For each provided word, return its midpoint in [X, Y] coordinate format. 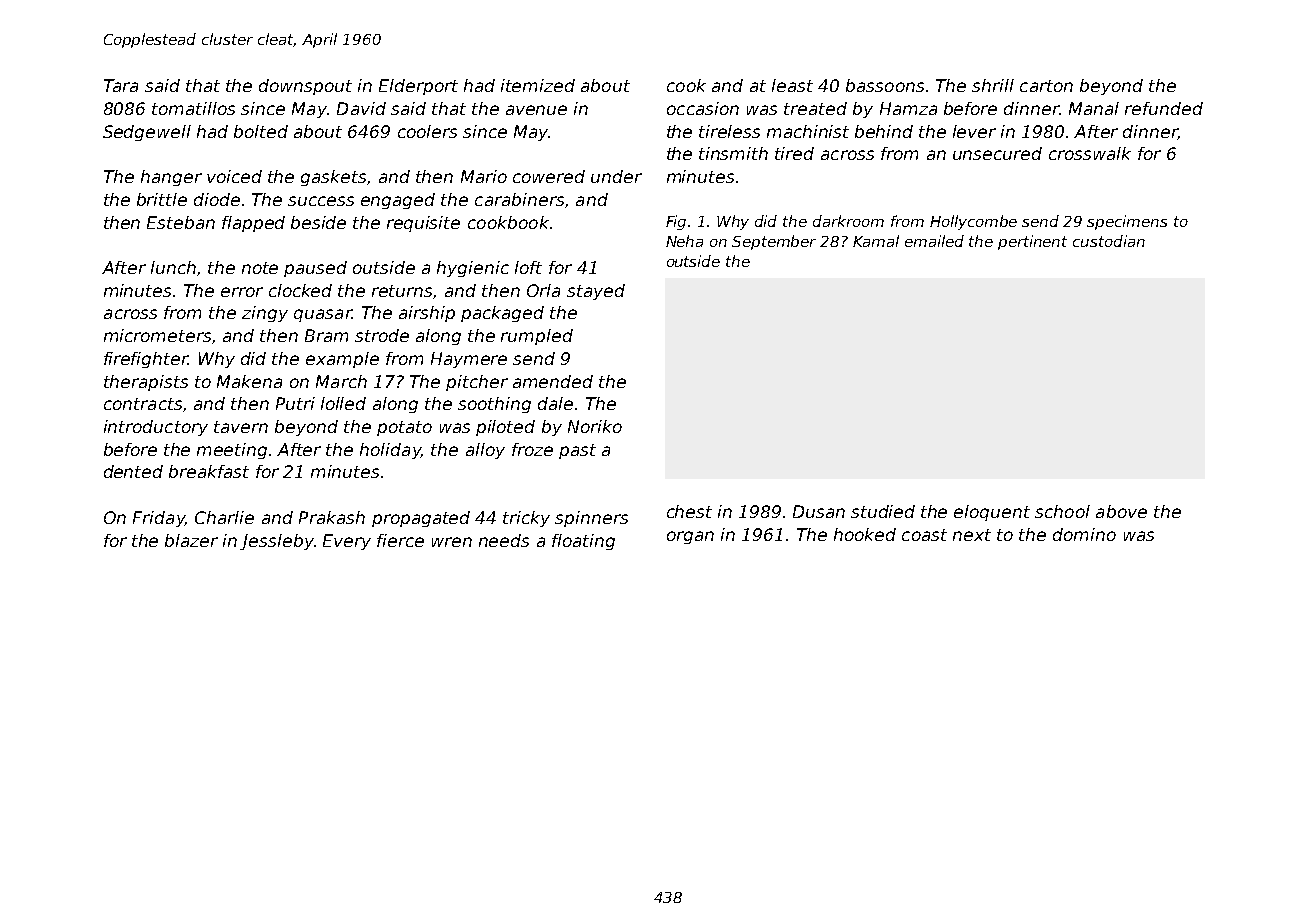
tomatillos [193, 108]
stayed [596, 292]
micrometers [157, 335]
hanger [171, 178]
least [792, 85]
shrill [993, 85]
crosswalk [1090, 153]
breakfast [209, 471]
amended [553, 381]
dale [555, 403]
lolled [343, 403]
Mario [484, 176]
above [1121, 511]
